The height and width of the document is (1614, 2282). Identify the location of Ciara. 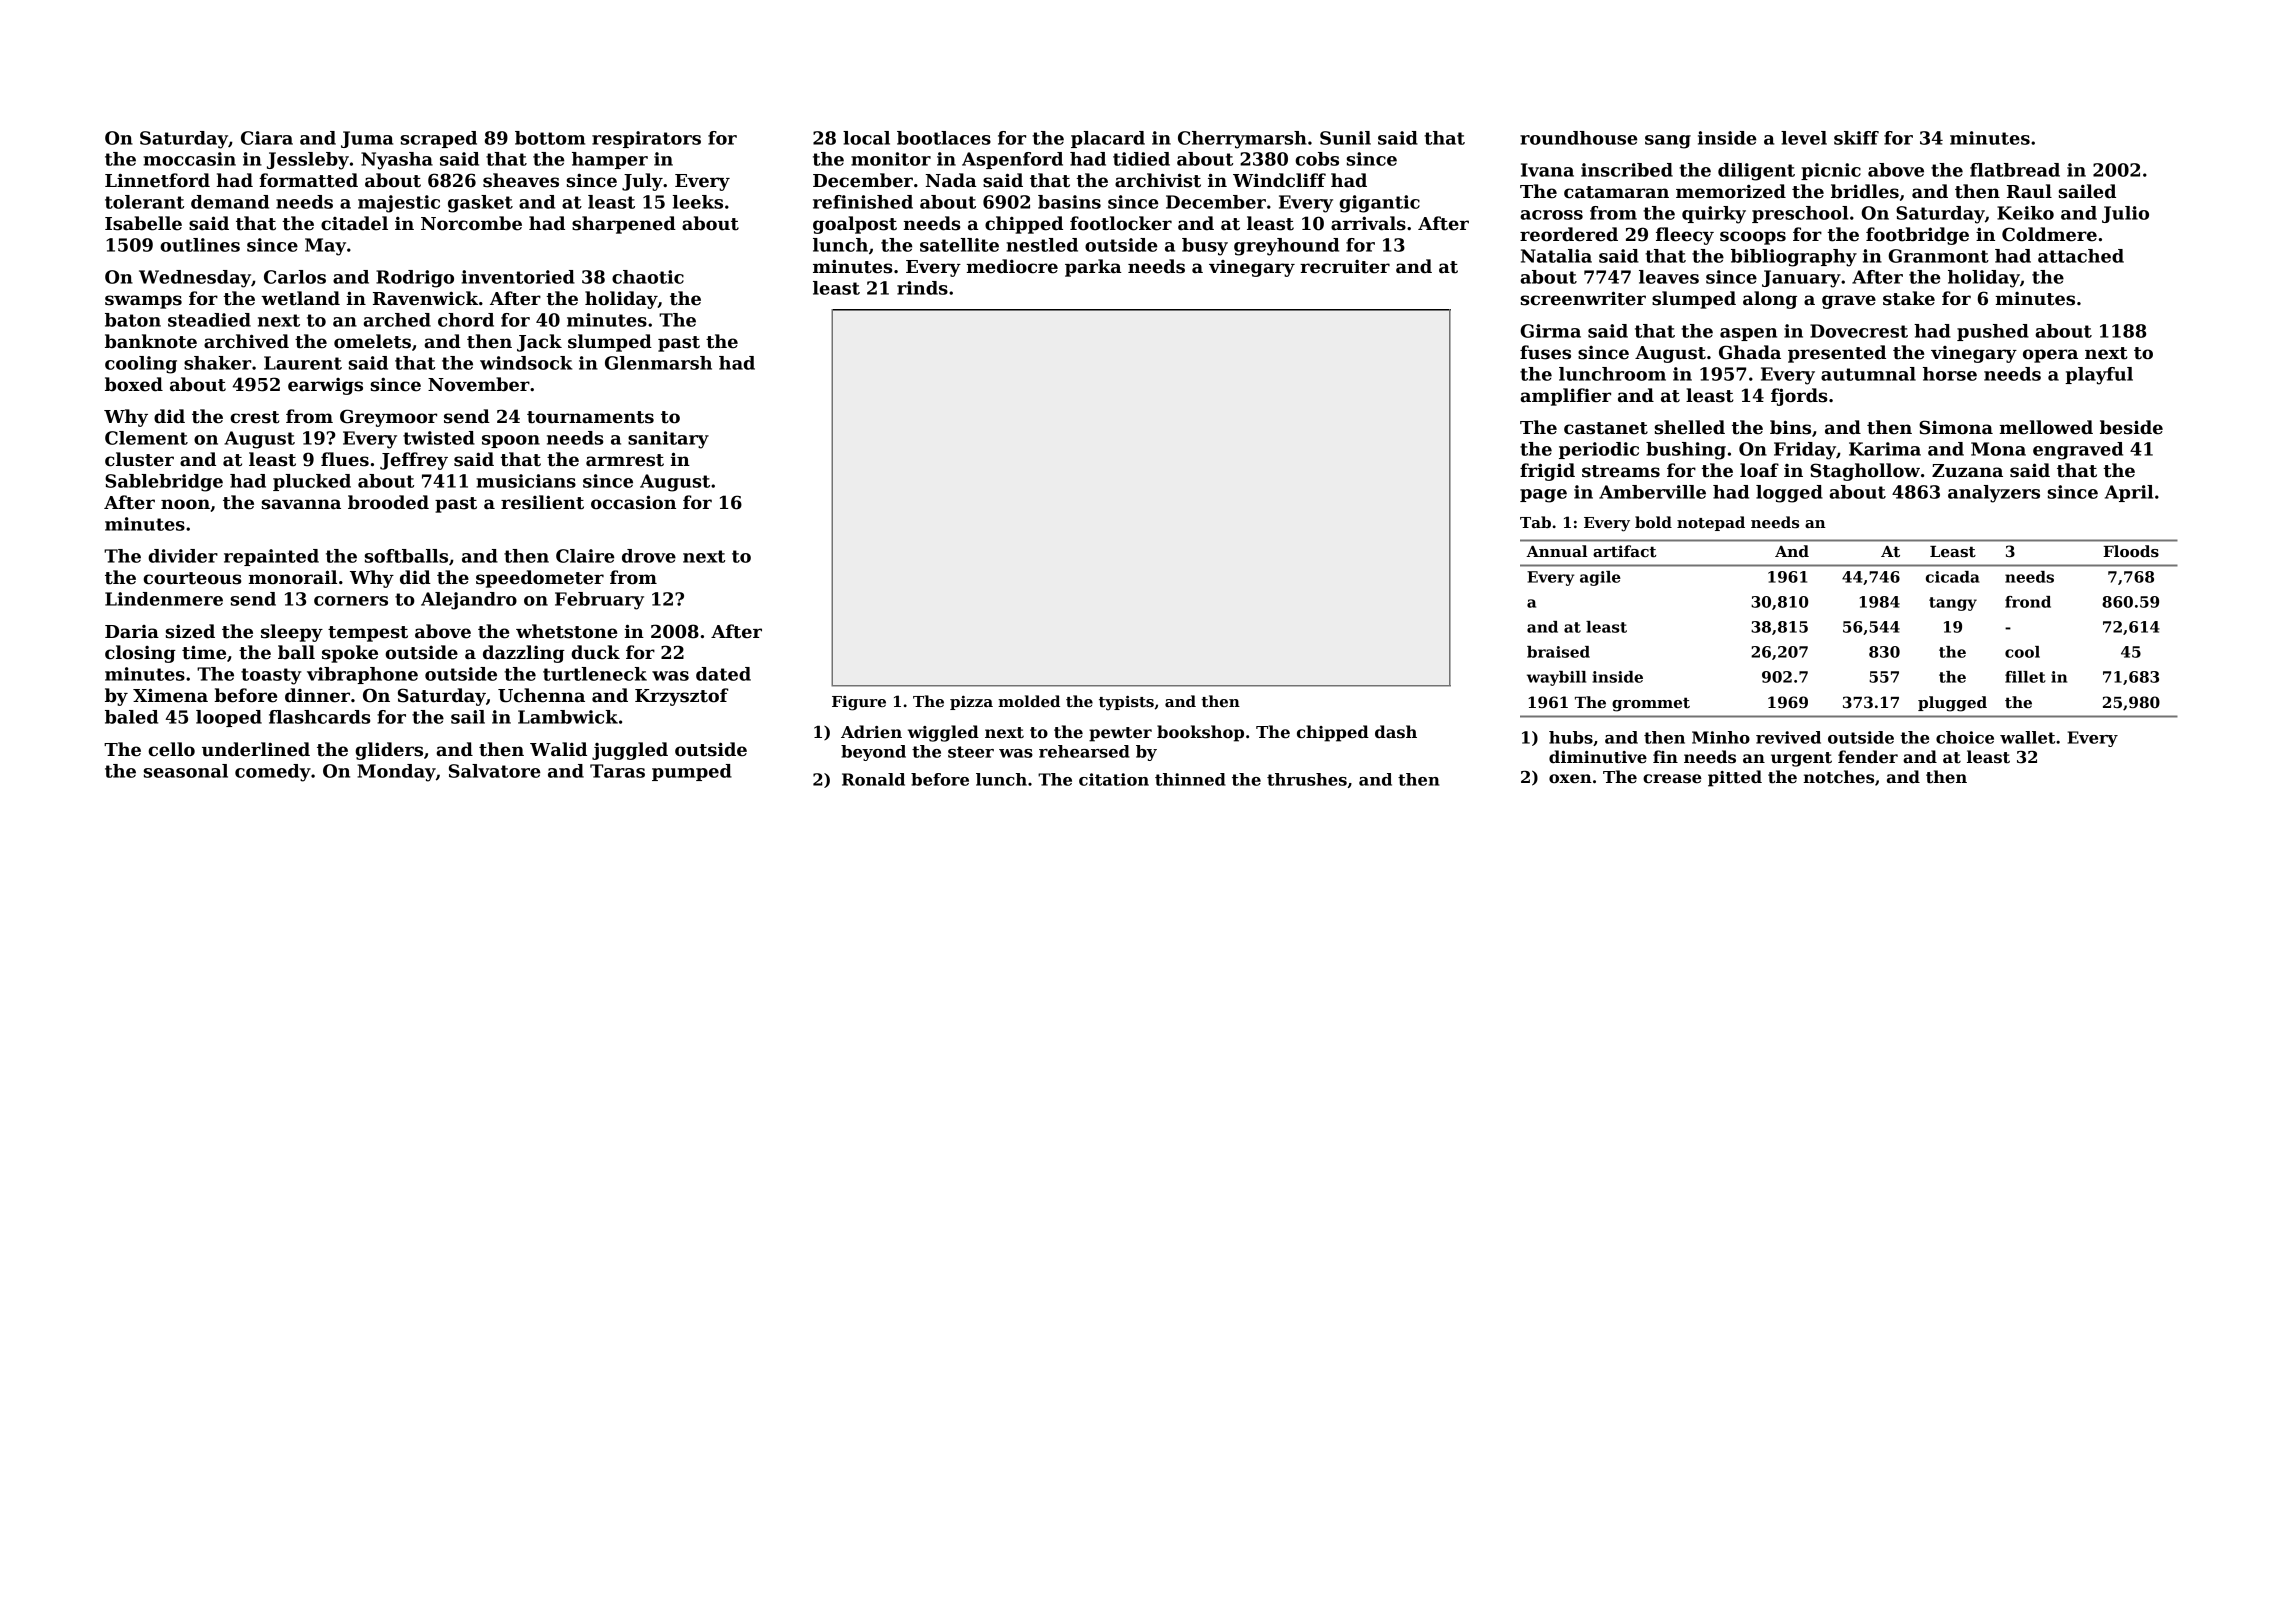
(267, 138).
